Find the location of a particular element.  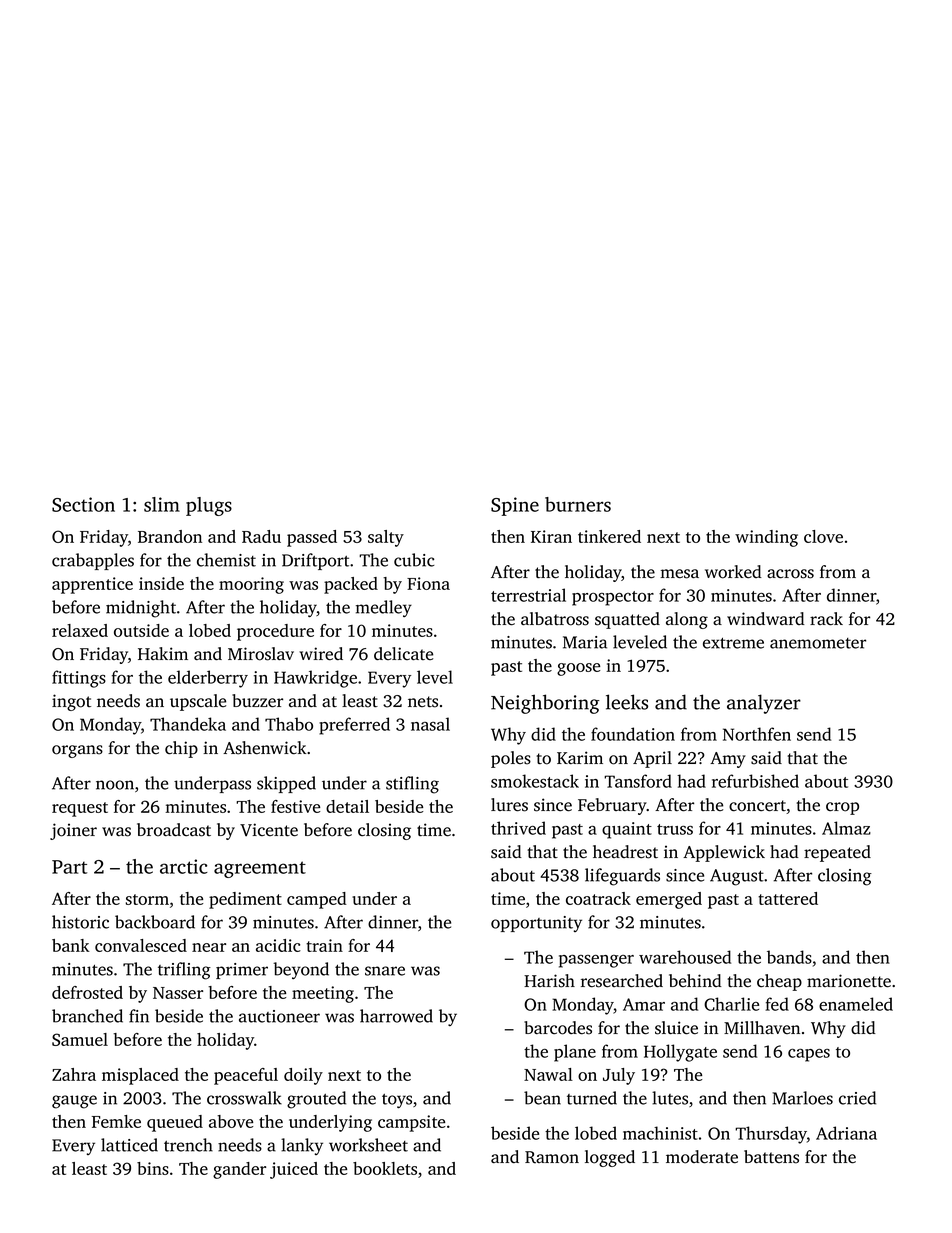

truss is located at coordinates (675, 829).
